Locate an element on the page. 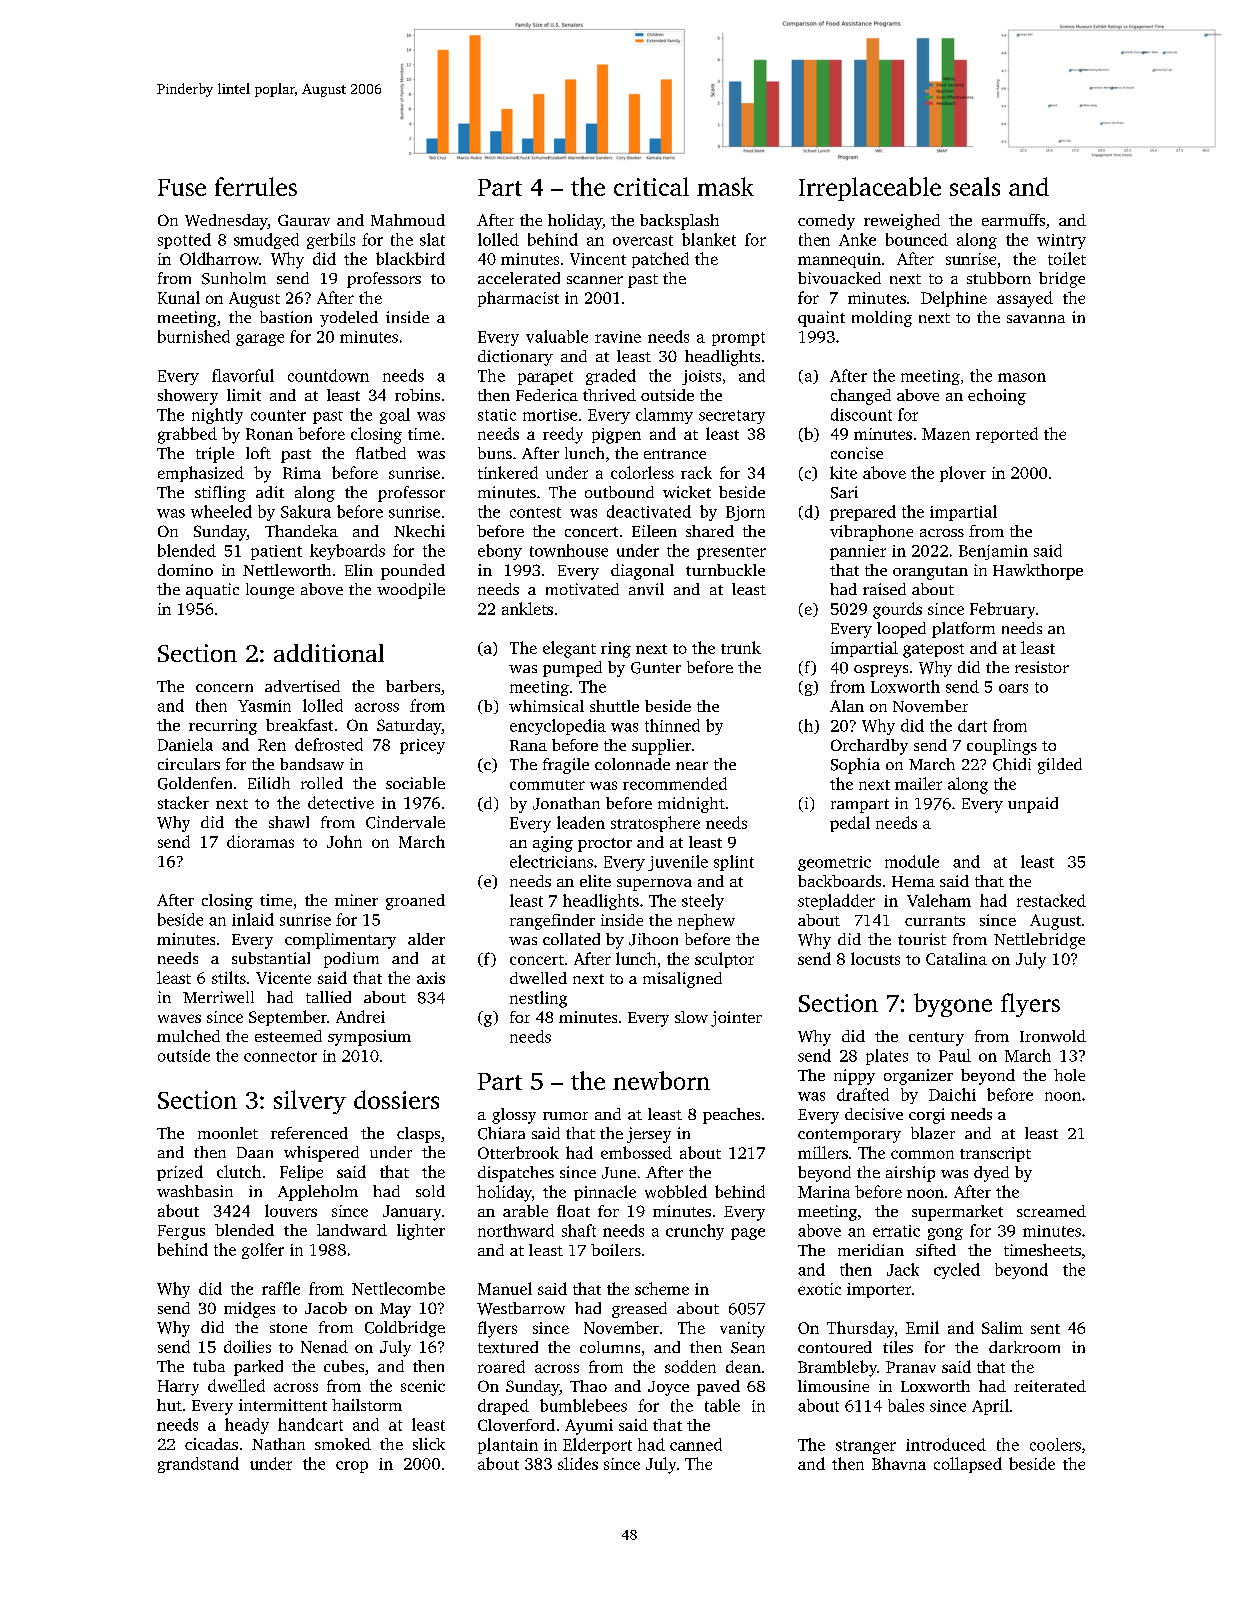 The image size is (1243, 1609). ferrules is located at coordinates (256, 186).
